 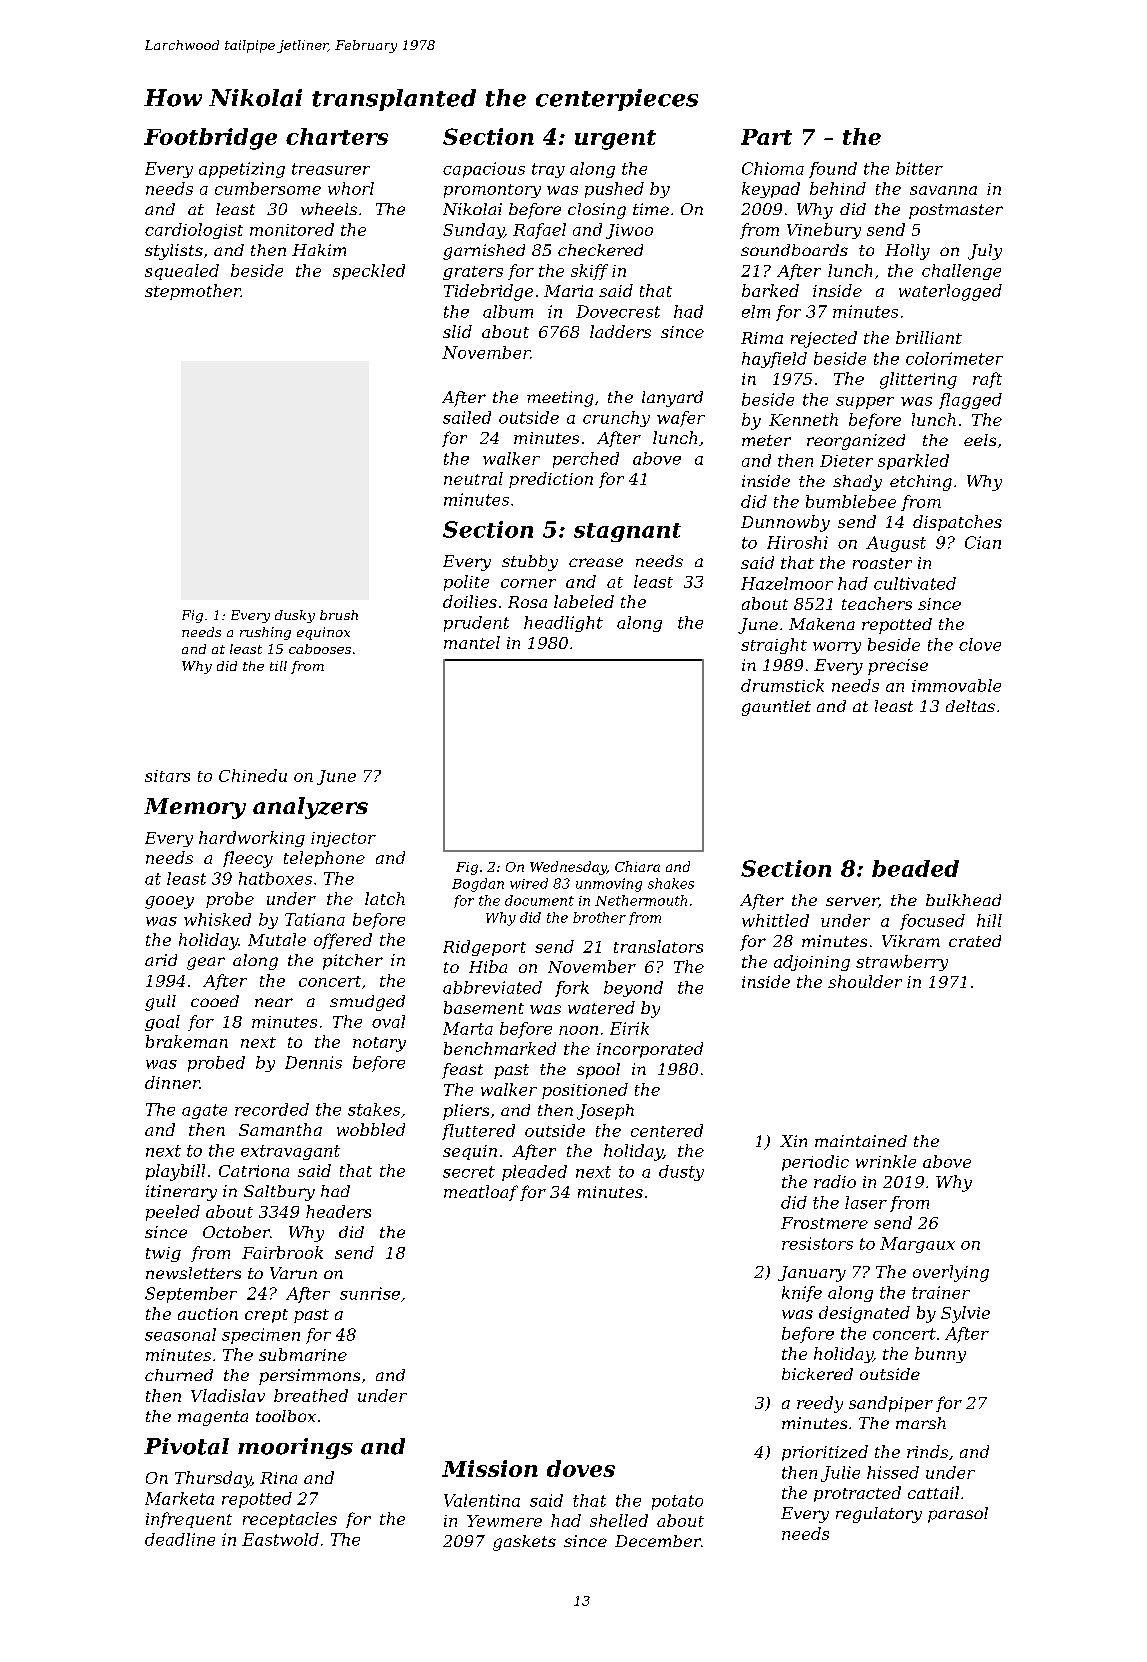 What do you see at coordinates (958, 1515) in the image?
I see `parasol` at bounding box center [958, 1515].
